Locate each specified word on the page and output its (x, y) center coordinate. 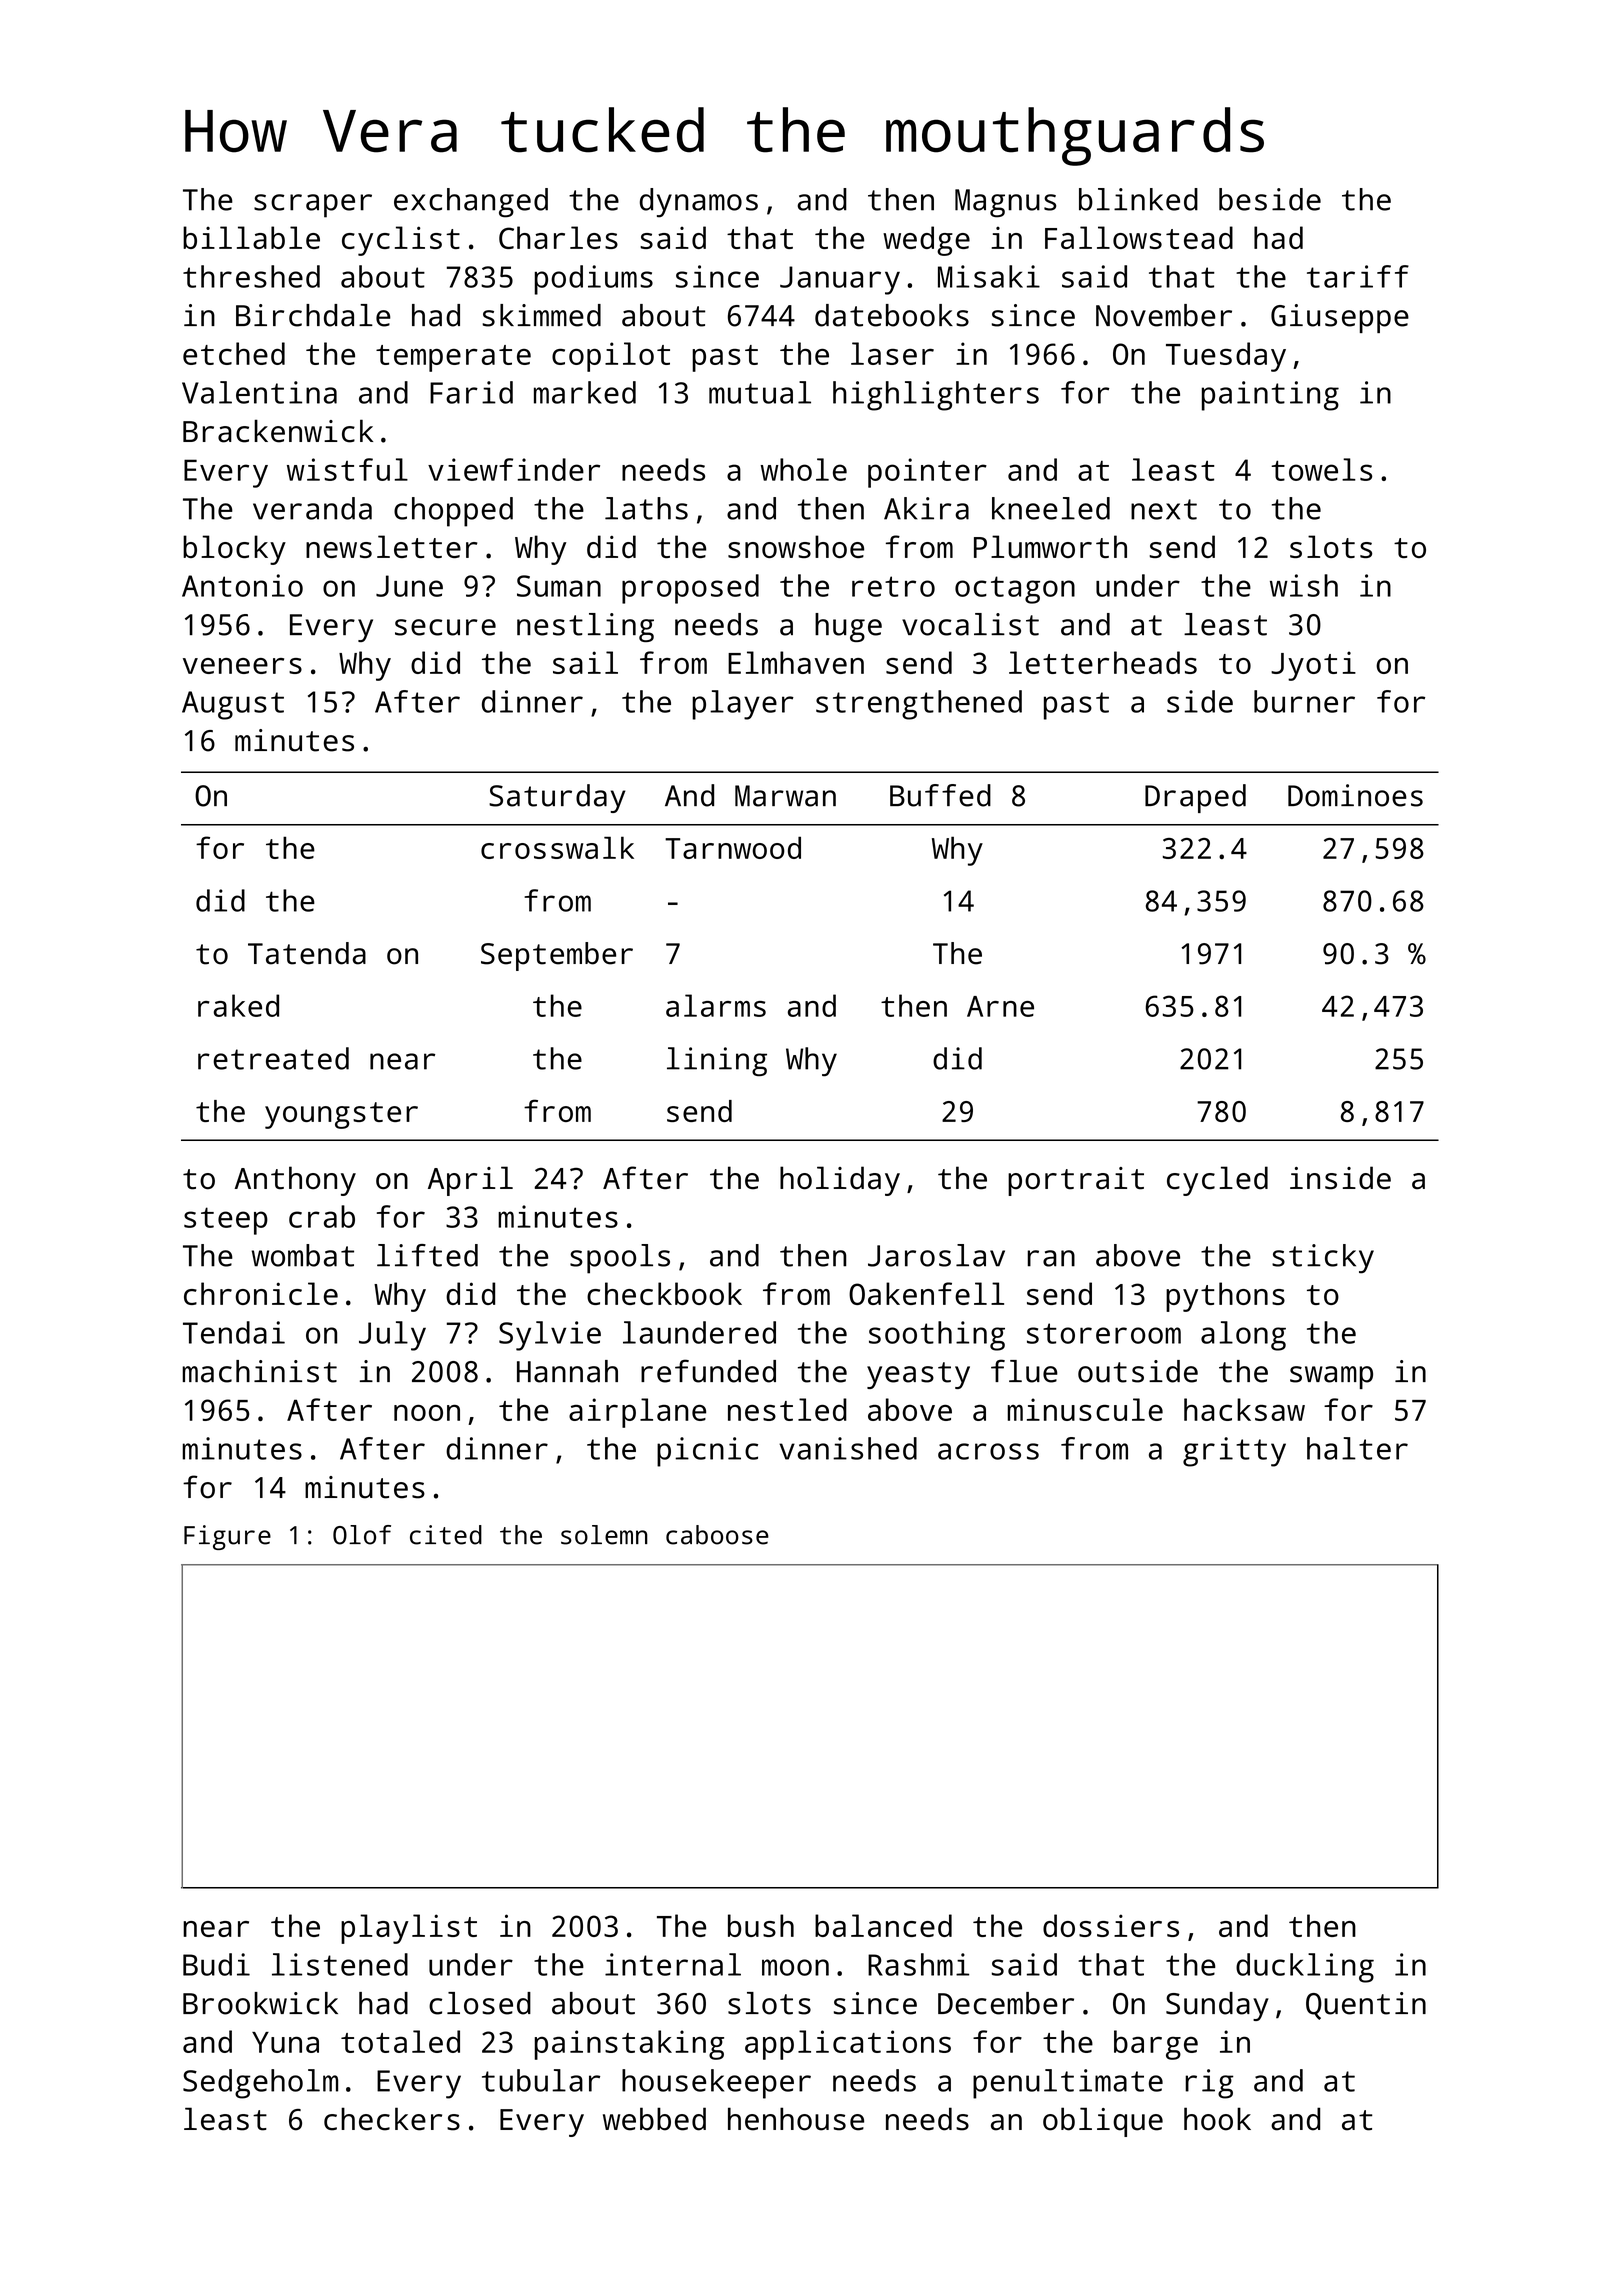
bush (761, 1925)
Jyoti (1313, 666)
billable (251, 237)
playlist (409, 1929)
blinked (1138, 199)
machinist (259, 1371)
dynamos (699, 203)
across (988, 1451)
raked (238, 1005)
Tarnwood (733, 847)
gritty (1234, 1452)
